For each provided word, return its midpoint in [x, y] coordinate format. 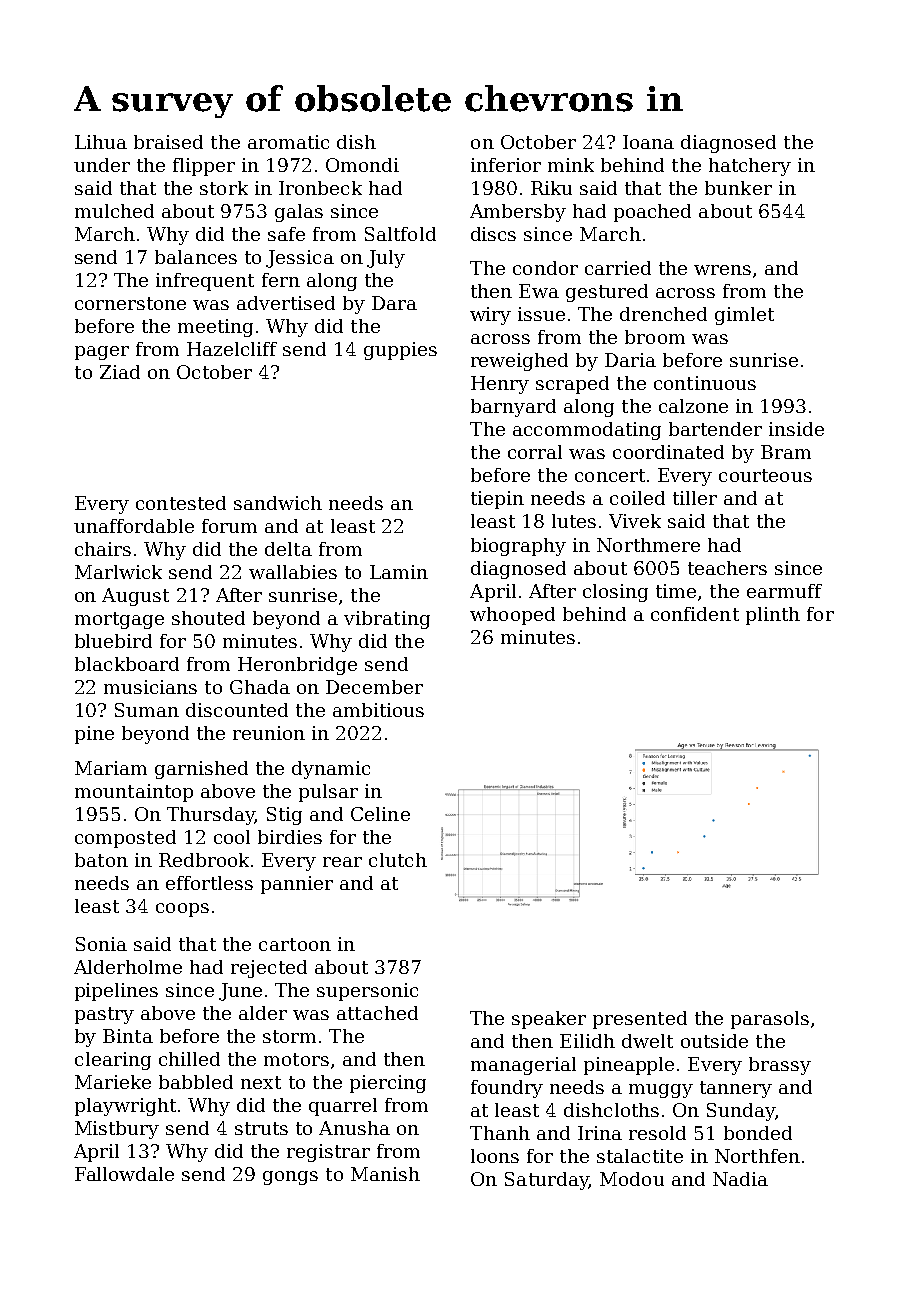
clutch [398, 860]
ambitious [378, 710]
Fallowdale [124, 1174]
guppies [400, 351]
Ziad [120, 372]
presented [640, 1020]
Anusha [354, 1128]
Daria [630, 360]
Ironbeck [320, 188]
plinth [773, 616]
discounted [237, 710]
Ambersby [518, 213]
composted [125, 839]
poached [652, 213]
